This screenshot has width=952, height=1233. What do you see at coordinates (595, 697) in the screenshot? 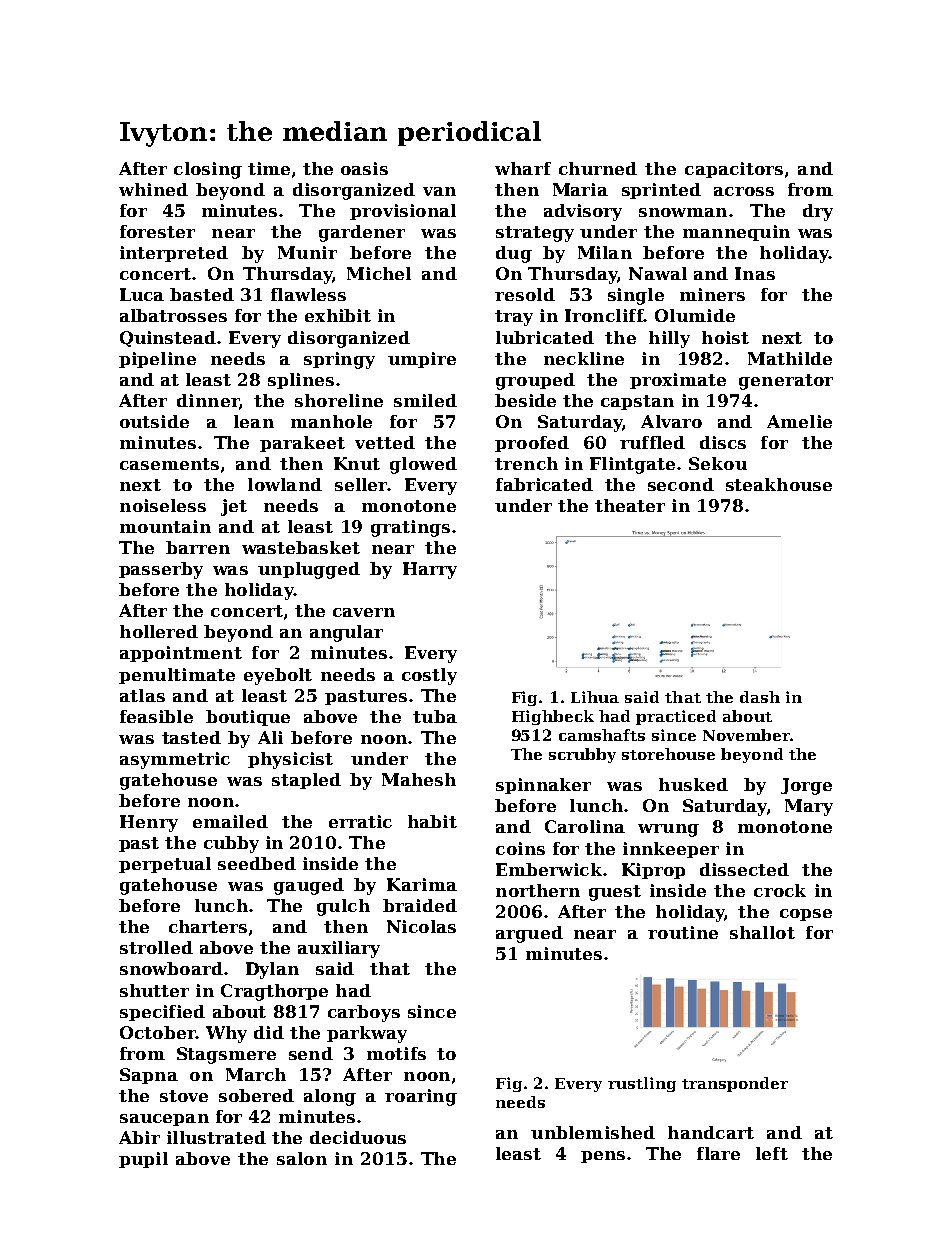
I see `Lihua` at bounding box center [595, 697].
